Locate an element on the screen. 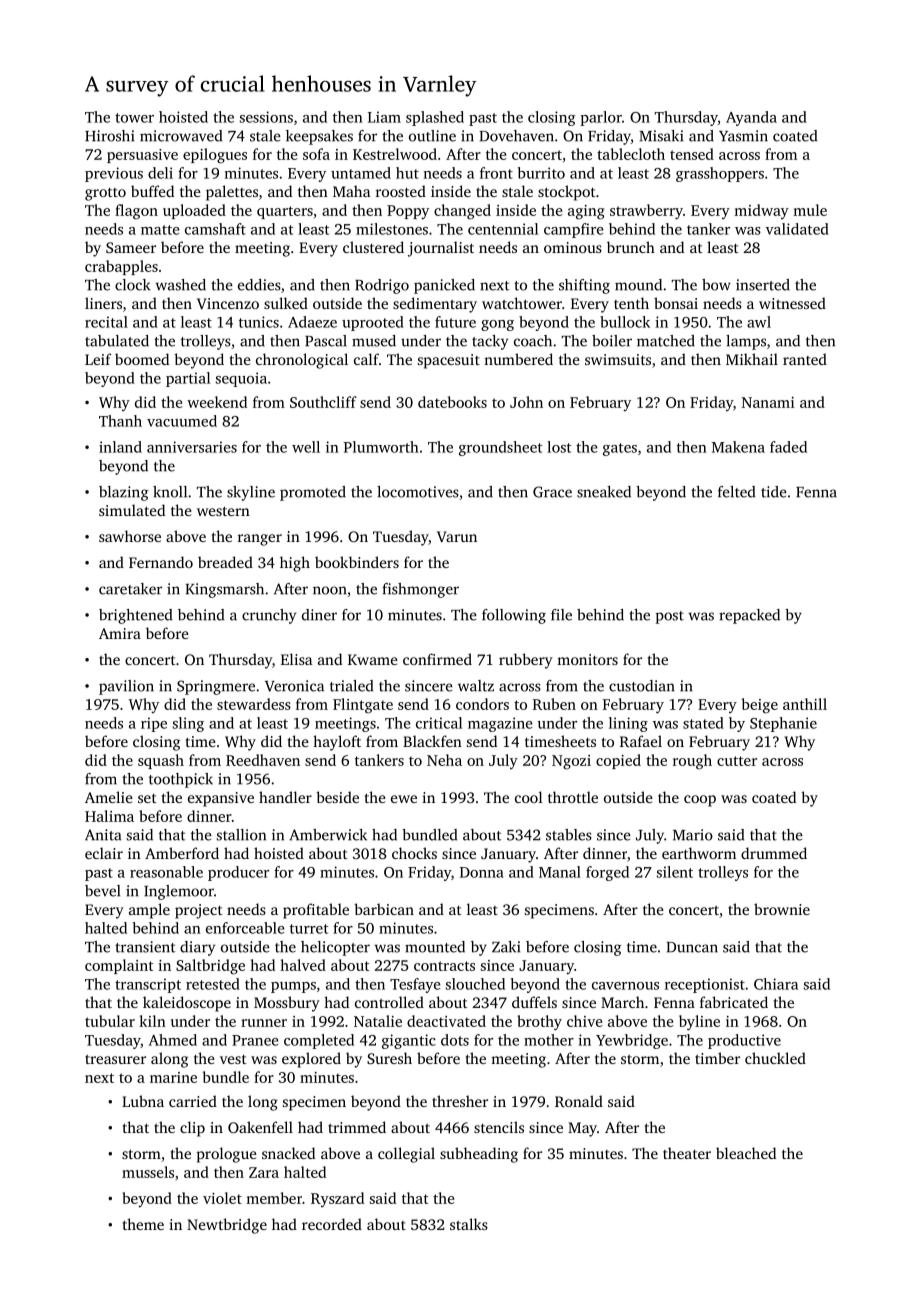 Image resolution: width=924 pixels, height=1308 pixels. Varun is located at coordinates (457, 536).
